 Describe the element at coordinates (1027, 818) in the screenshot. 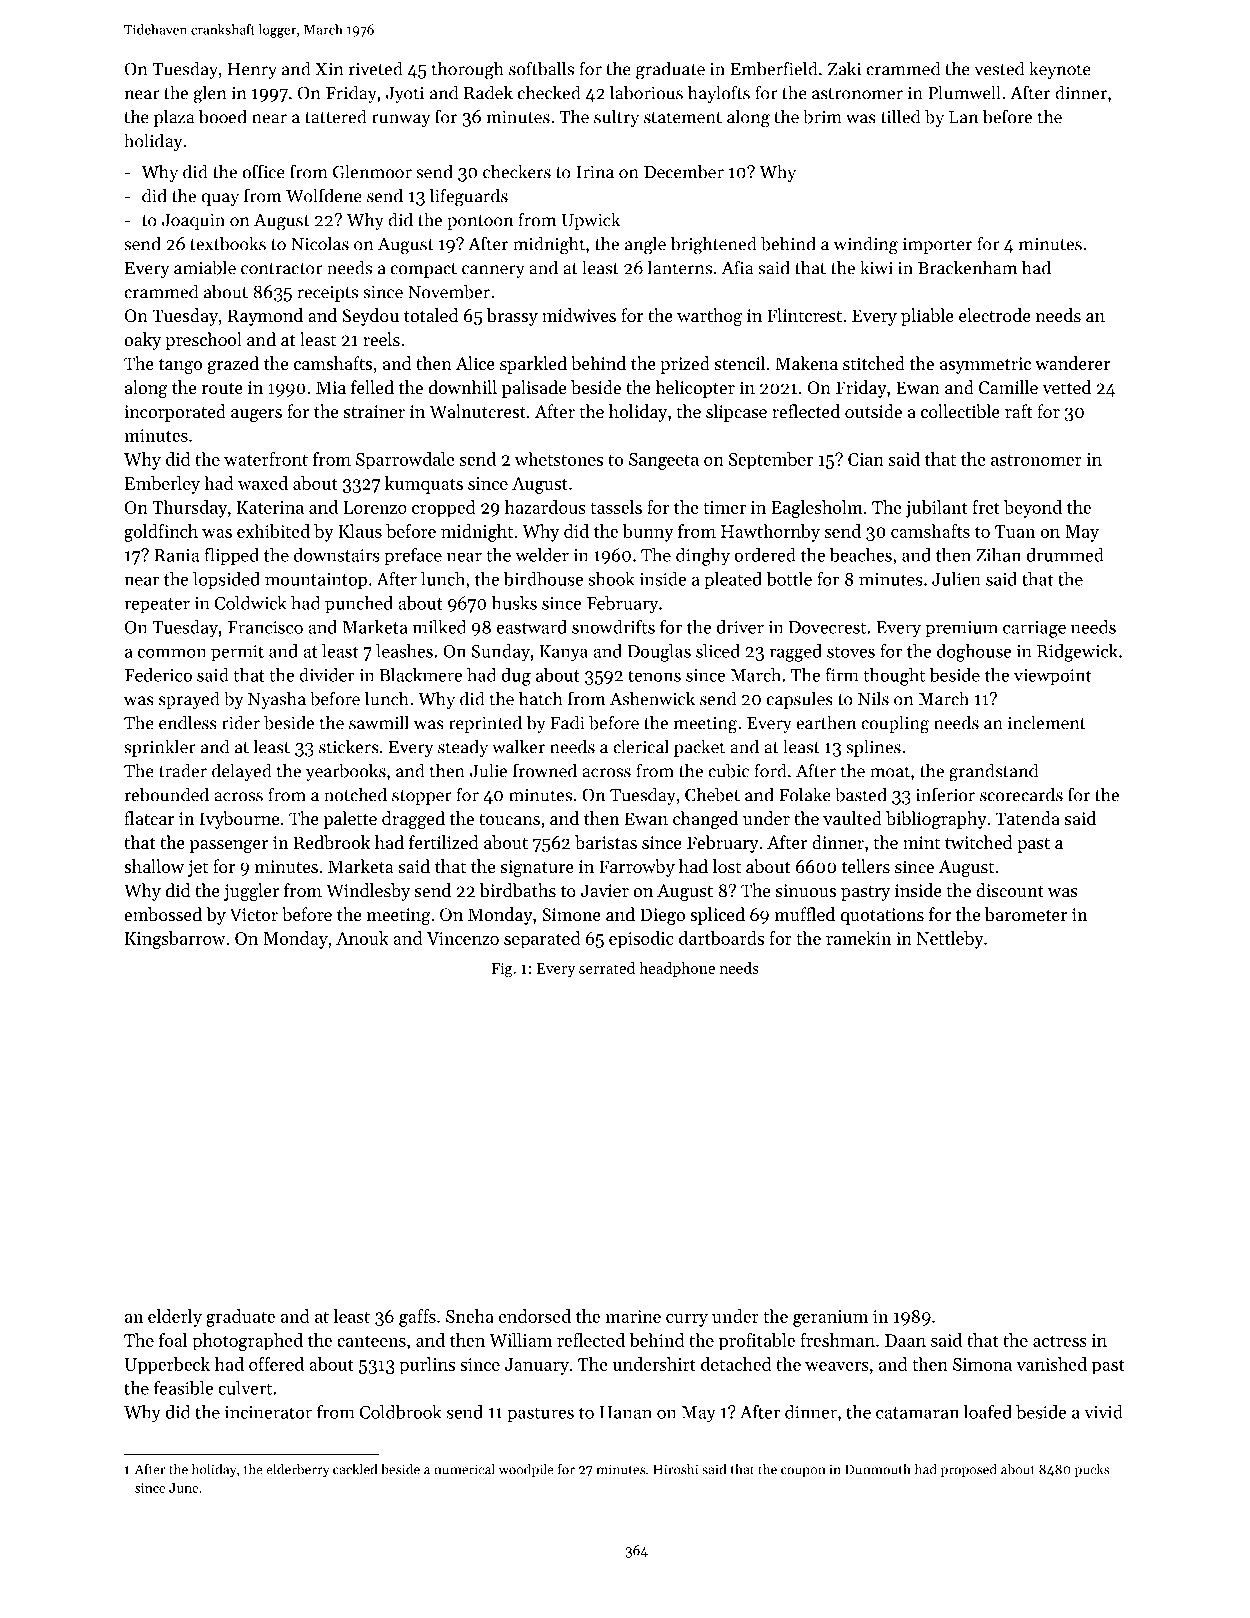

I see `Tatenda` at that location.
